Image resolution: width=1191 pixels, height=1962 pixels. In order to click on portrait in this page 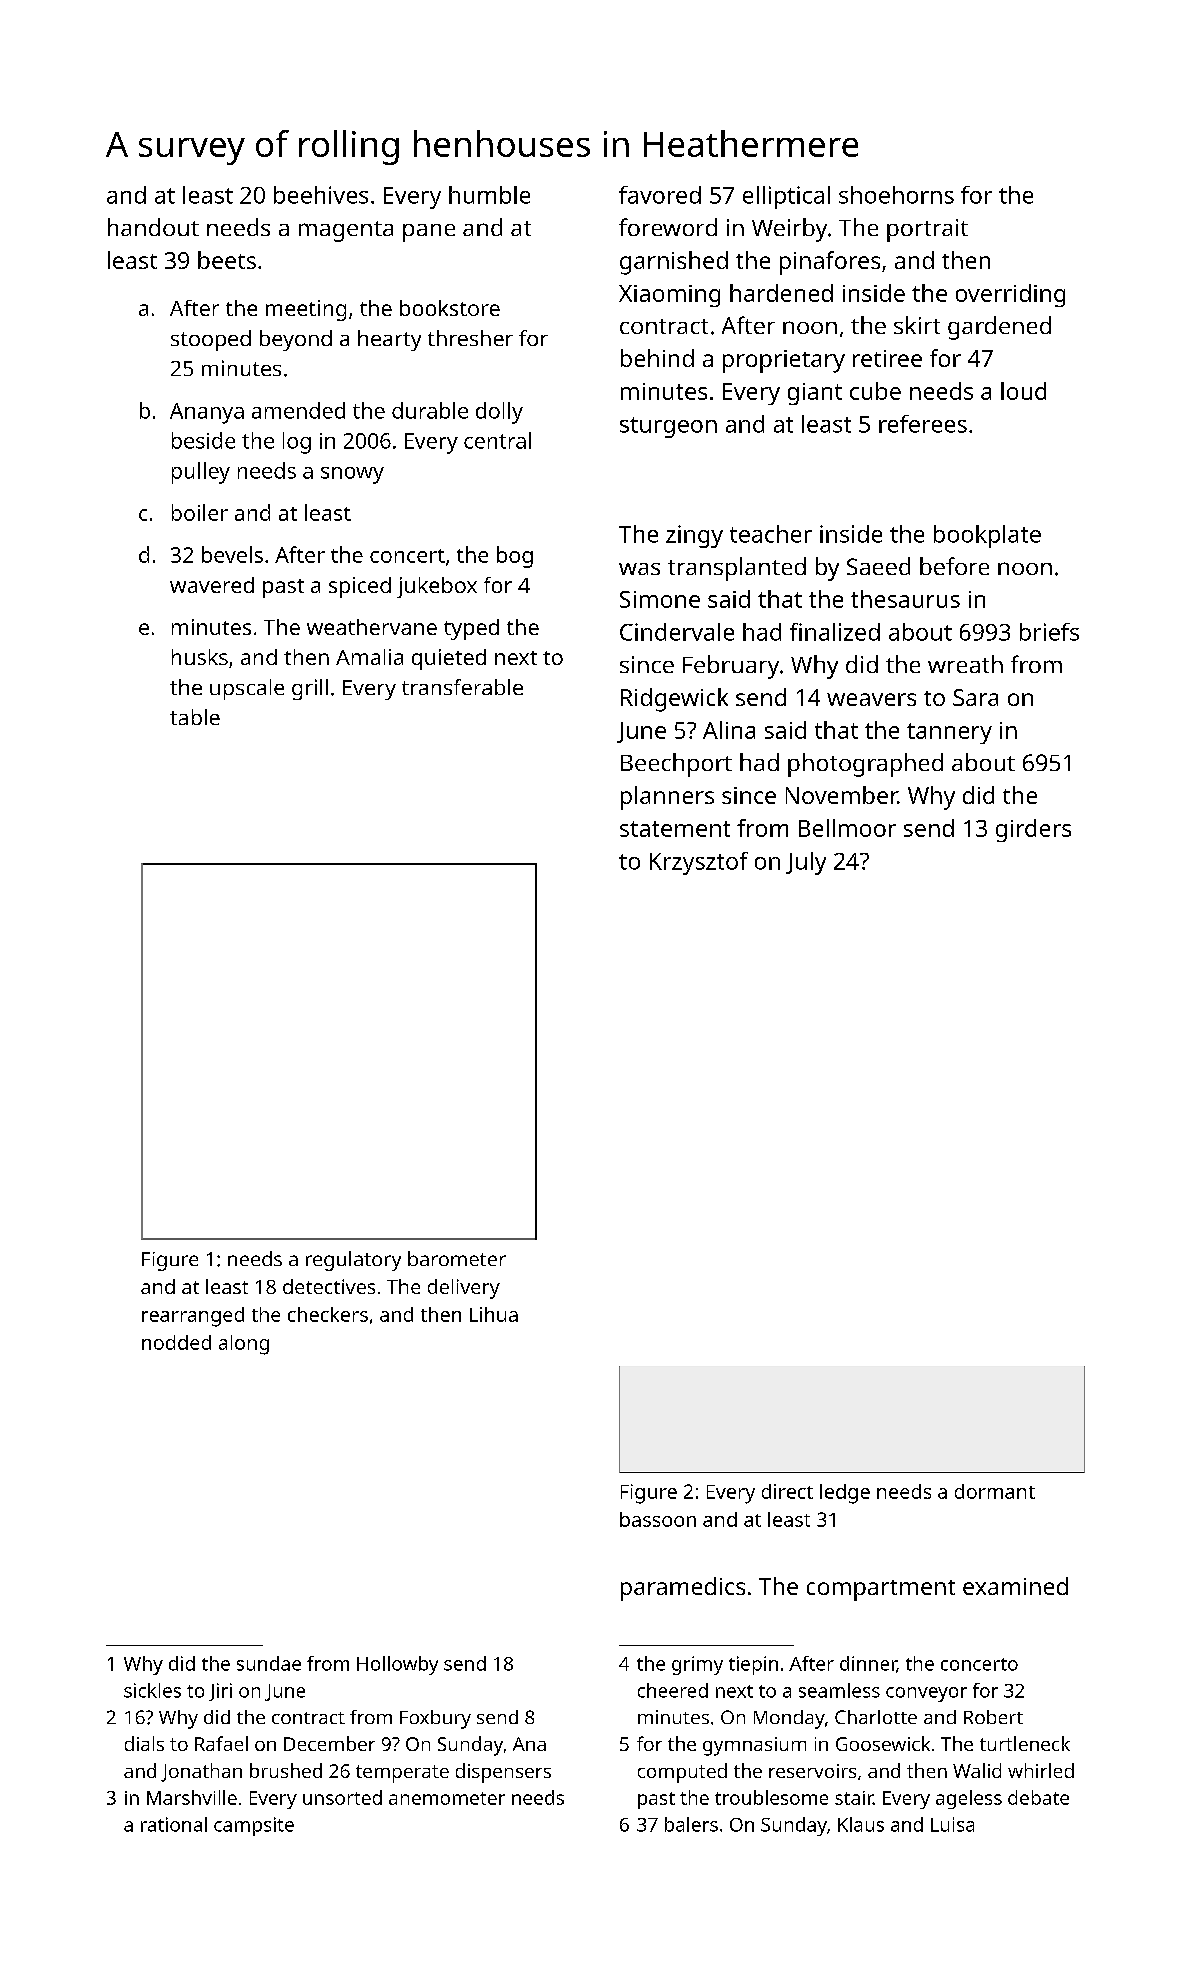, I will do `click(927, 230)`.
